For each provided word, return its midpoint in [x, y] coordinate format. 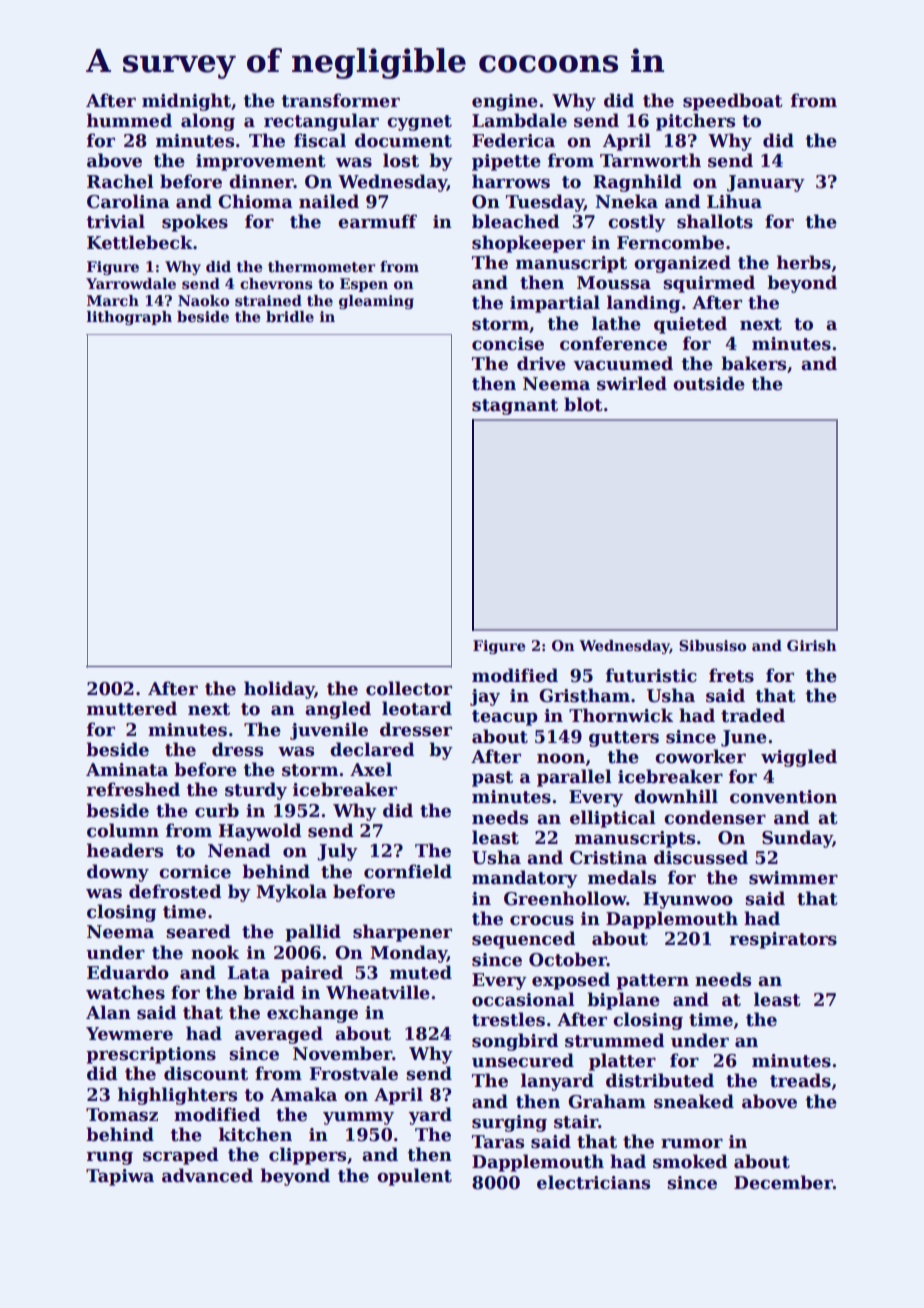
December [783, 1182]
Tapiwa [120, 1177]
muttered [132, 708]
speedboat [733, 102]
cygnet [419, 123]
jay [485, 697]
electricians [593, 1182]
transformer [340, 100]
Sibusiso [712, 645]
